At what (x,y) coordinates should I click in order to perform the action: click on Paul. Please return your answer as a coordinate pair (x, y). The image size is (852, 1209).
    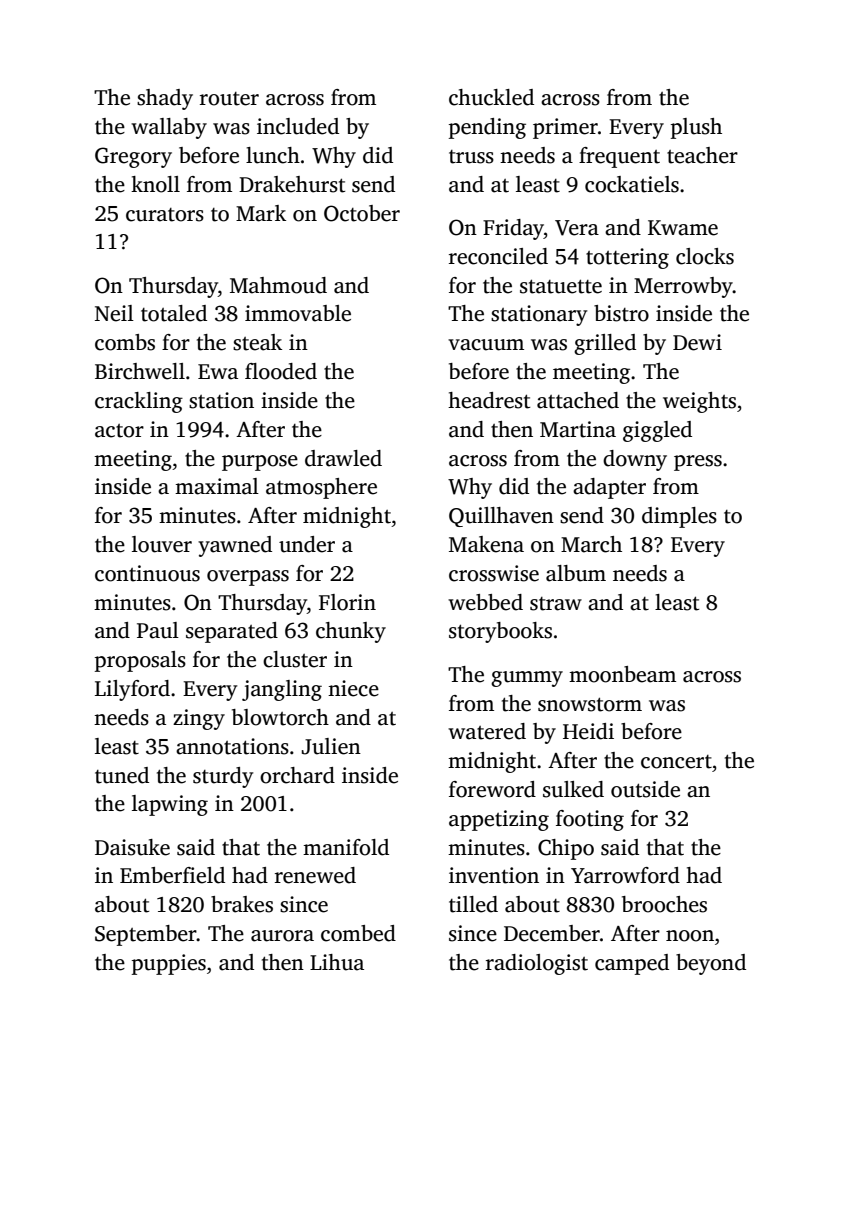
    Looking at the image, I should click on (158, 630).
